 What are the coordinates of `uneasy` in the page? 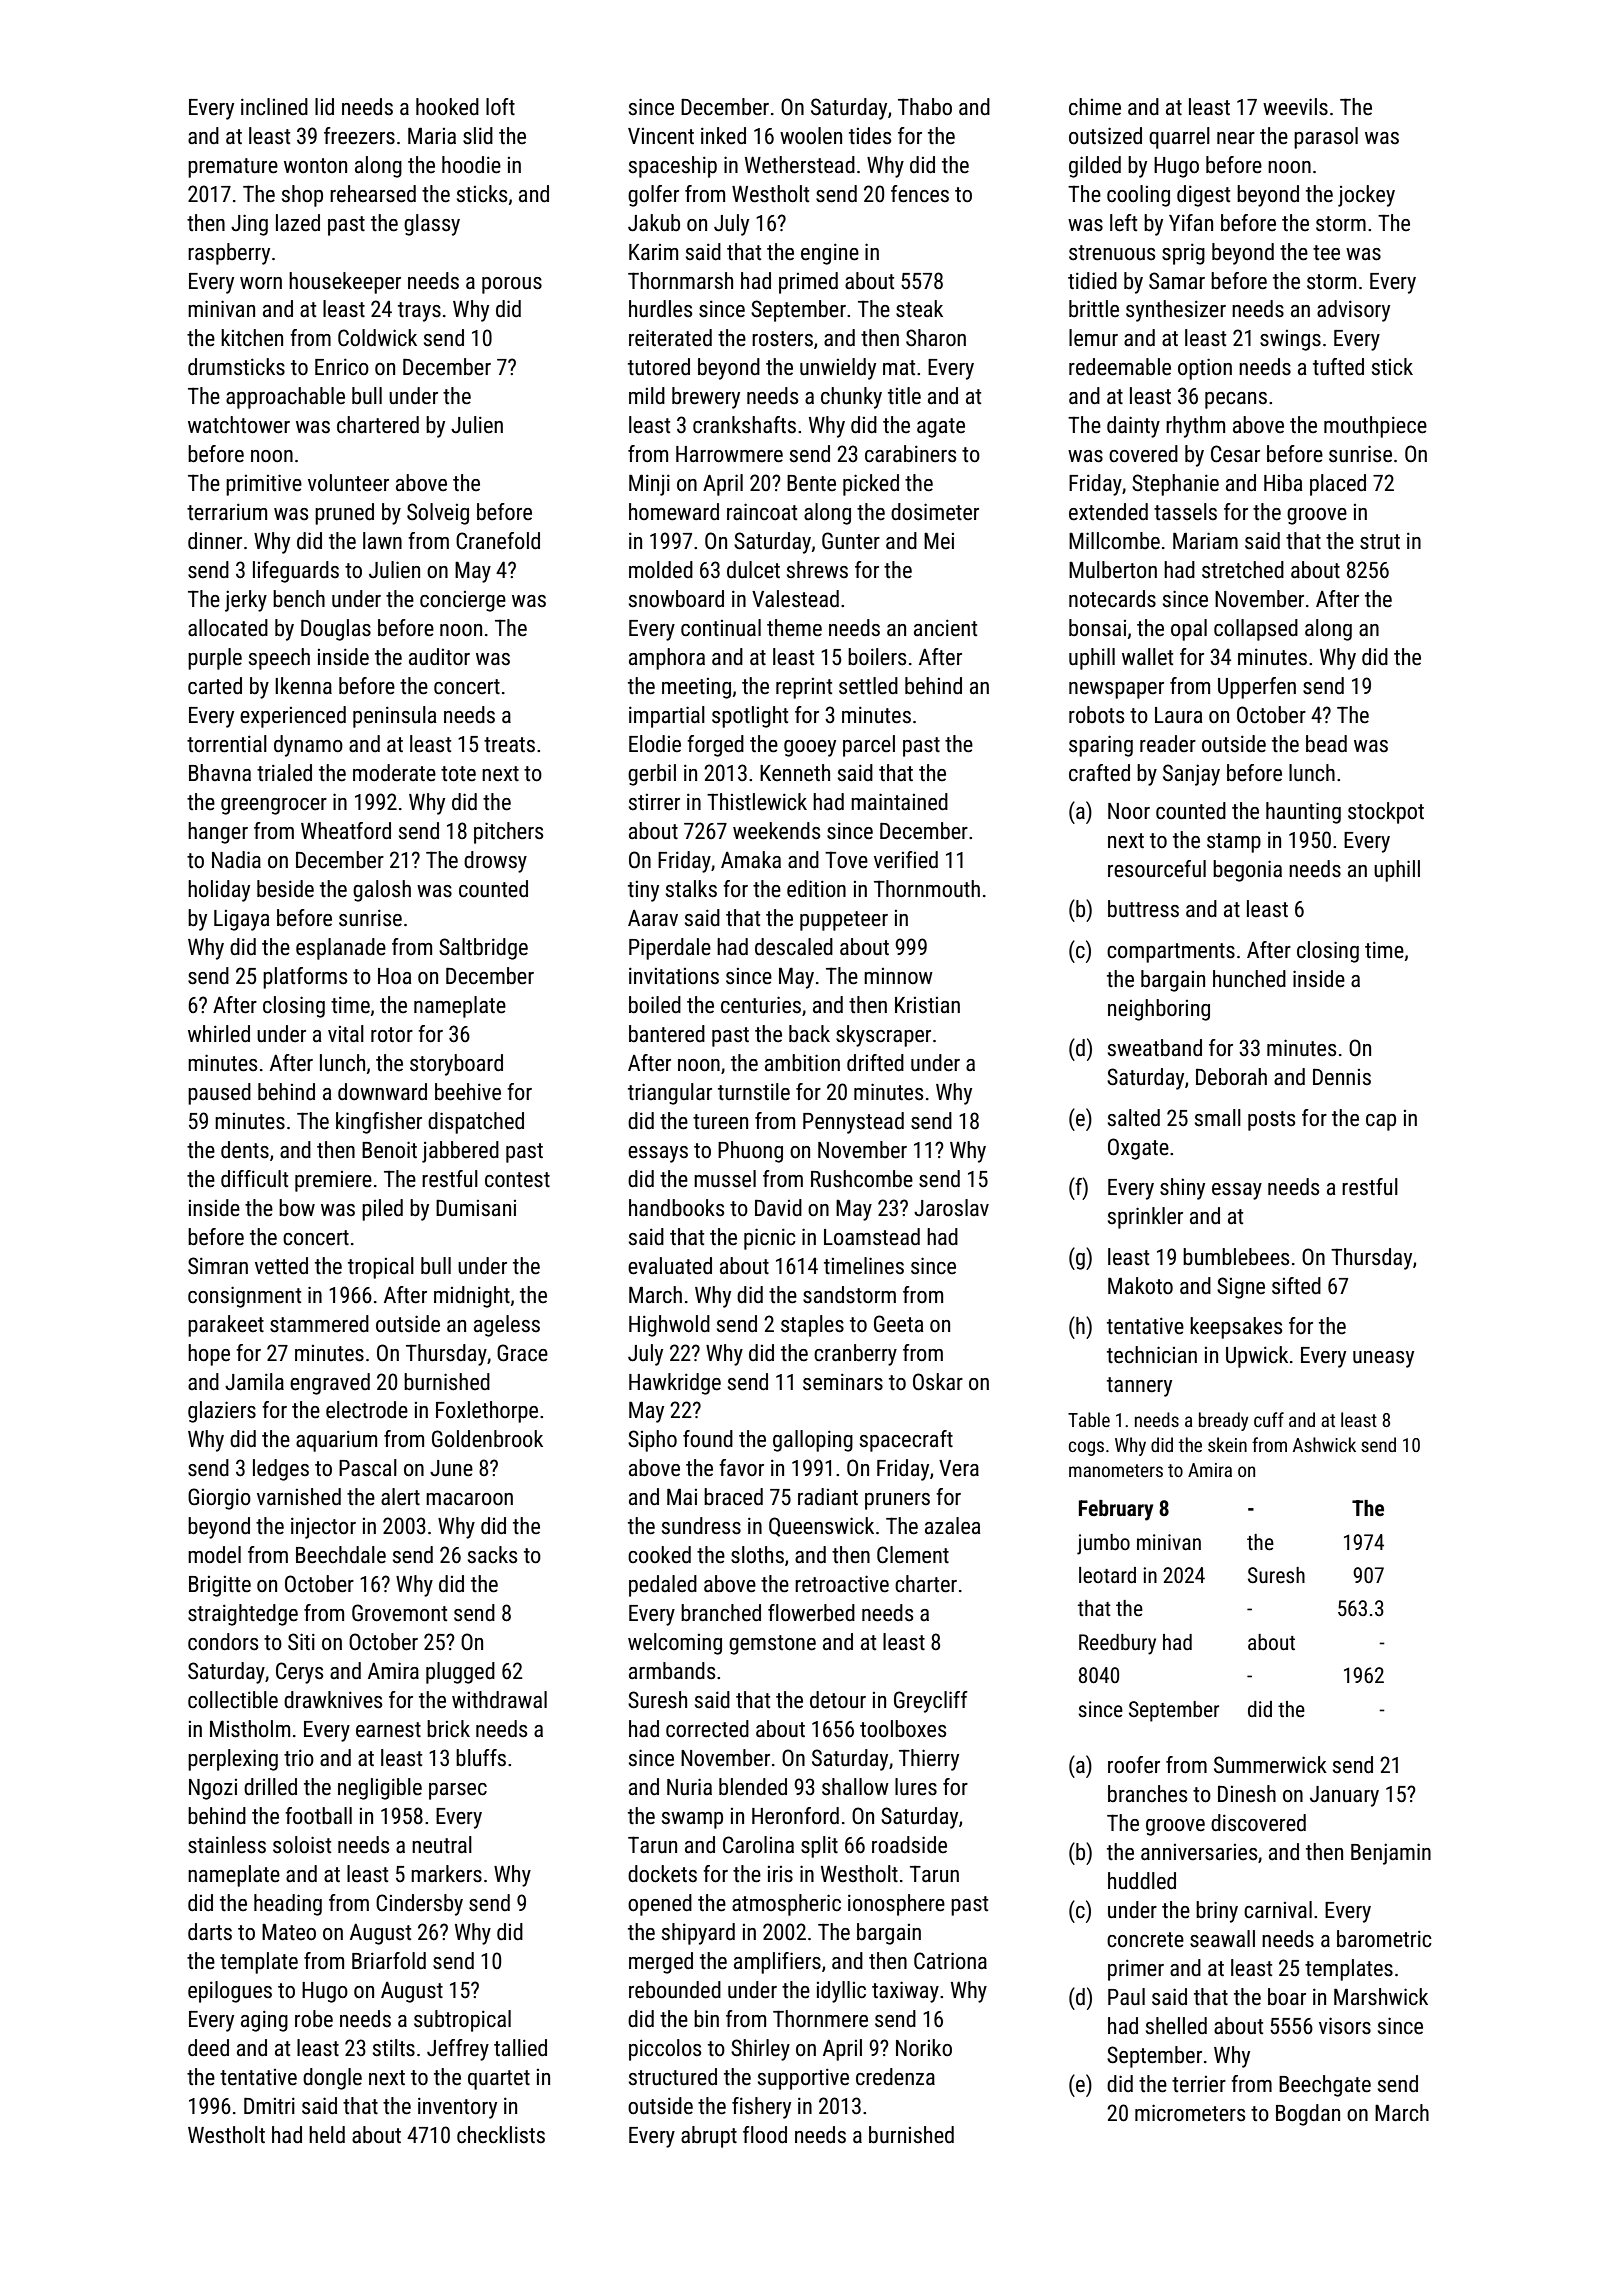 It's located at (1383, 1359).
